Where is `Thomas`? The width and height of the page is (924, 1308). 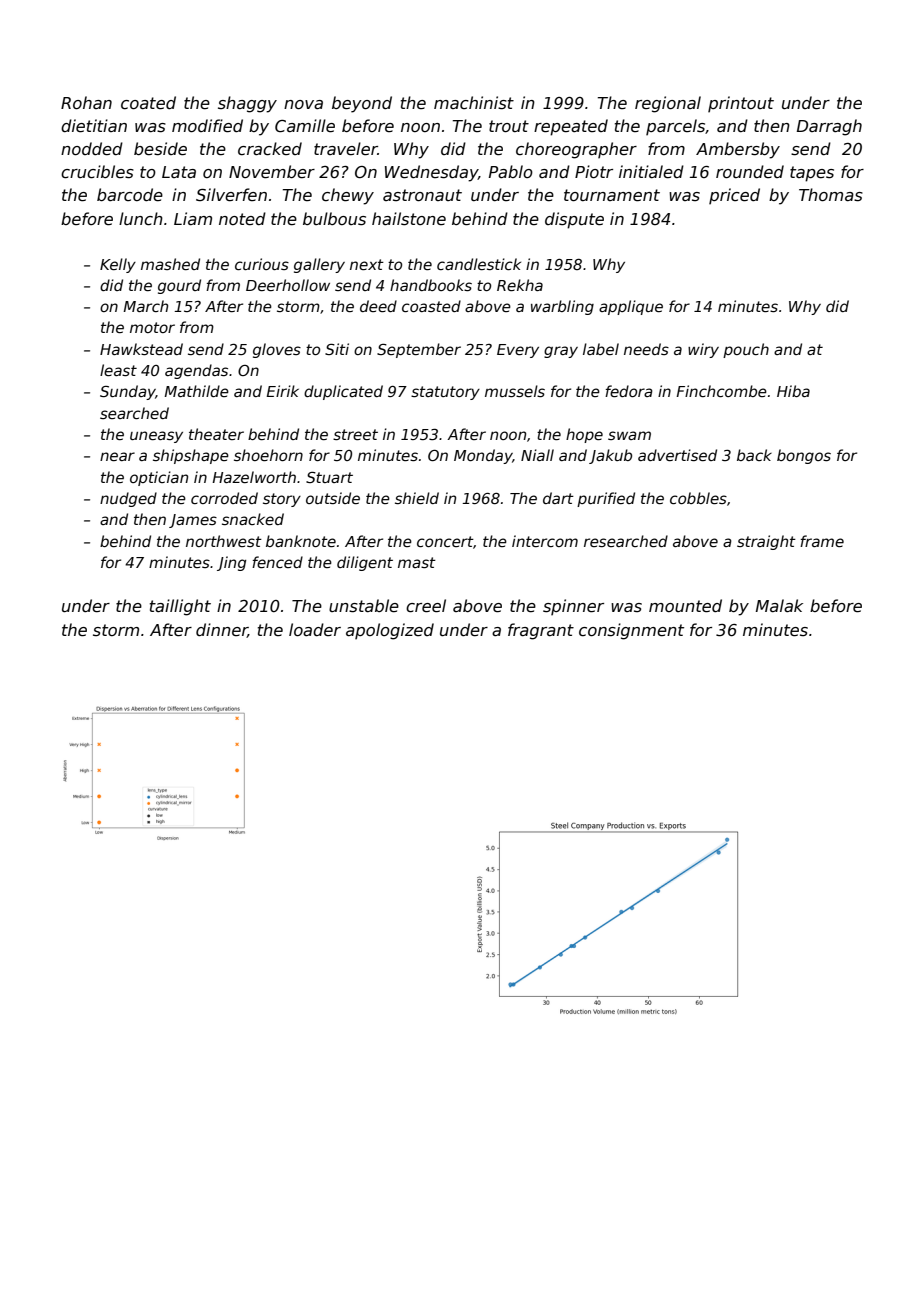
Thomas is located at coordinates (831, 195).
